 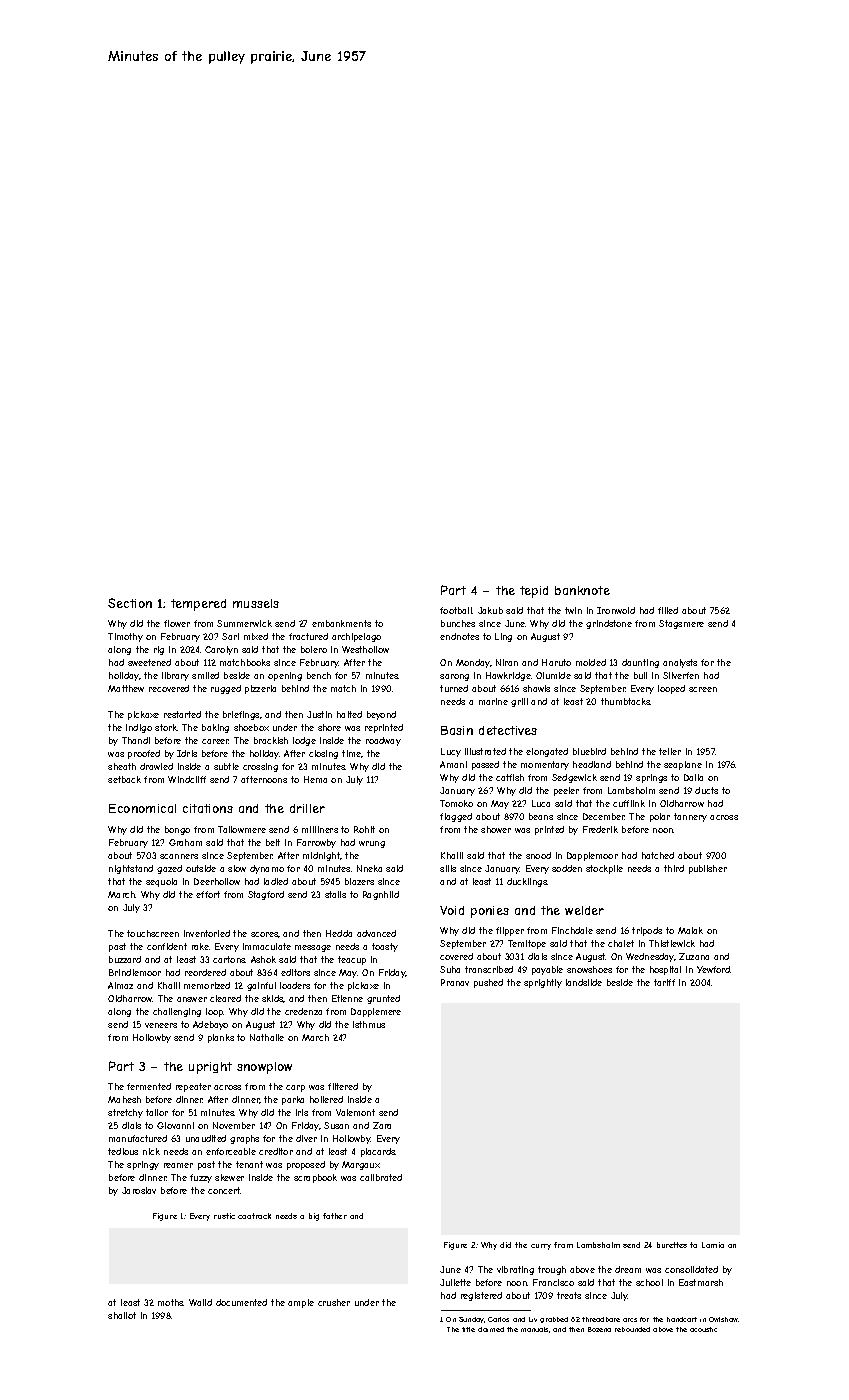 What do you see at coordinates (694, 956) in the page?
I see `Zuzana` at bounding box center [694, 956].
